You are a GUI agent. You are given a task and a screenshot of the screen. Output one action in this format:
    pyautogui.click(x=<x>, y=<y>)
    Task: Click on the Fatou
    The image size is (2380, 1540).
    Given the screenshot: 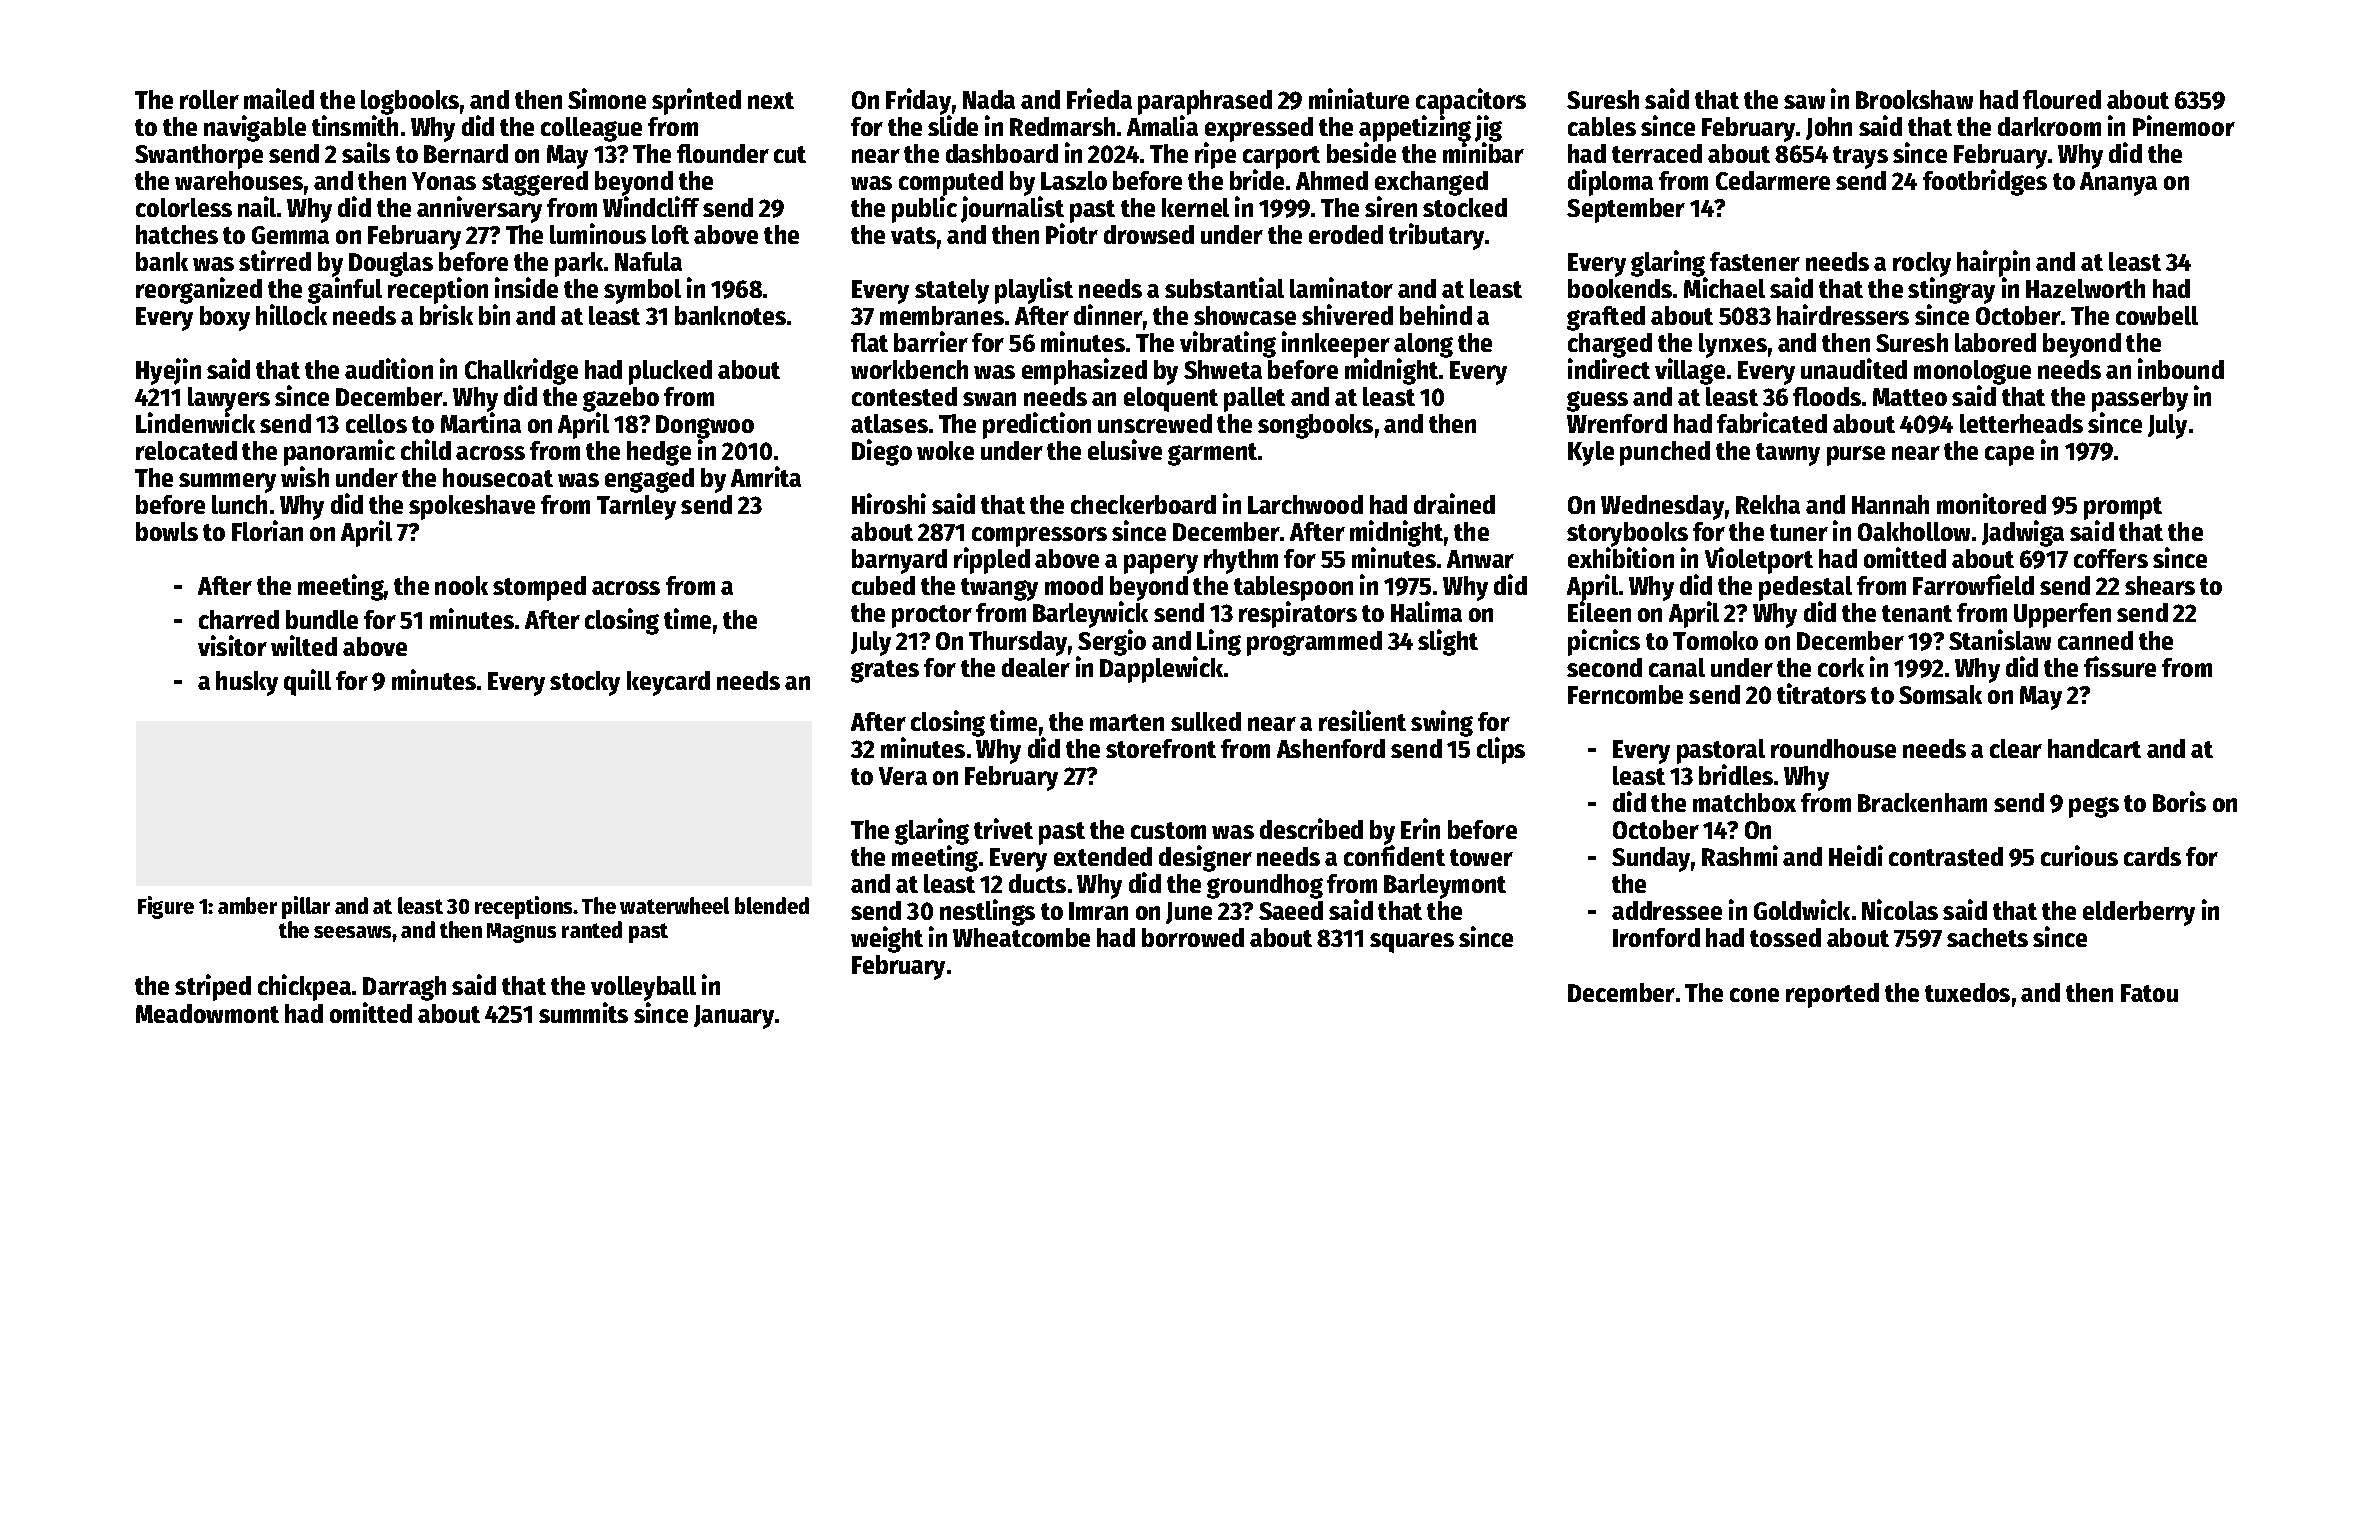 What is the action you would take?
    pyautogui.click(x=2149, y=993)
